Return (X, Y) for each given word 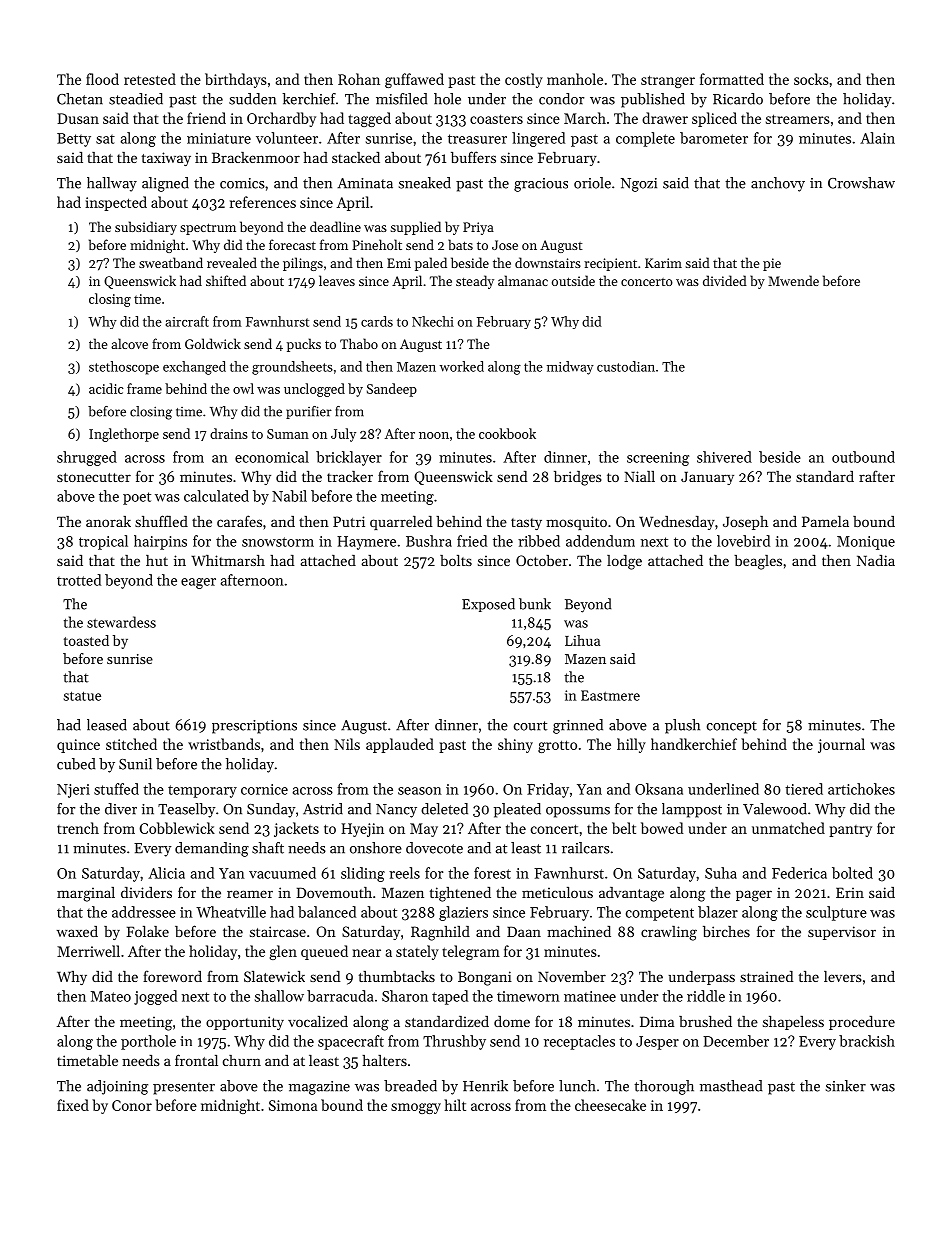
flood (102, 79)
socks (811, 79)
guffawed (414, 80)
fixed (73, 1105)
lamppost (692, 810)
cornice (264, 789)
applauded (400, 745)
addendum (600, 541)
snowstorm (278, 542)
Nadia (876, 560)
